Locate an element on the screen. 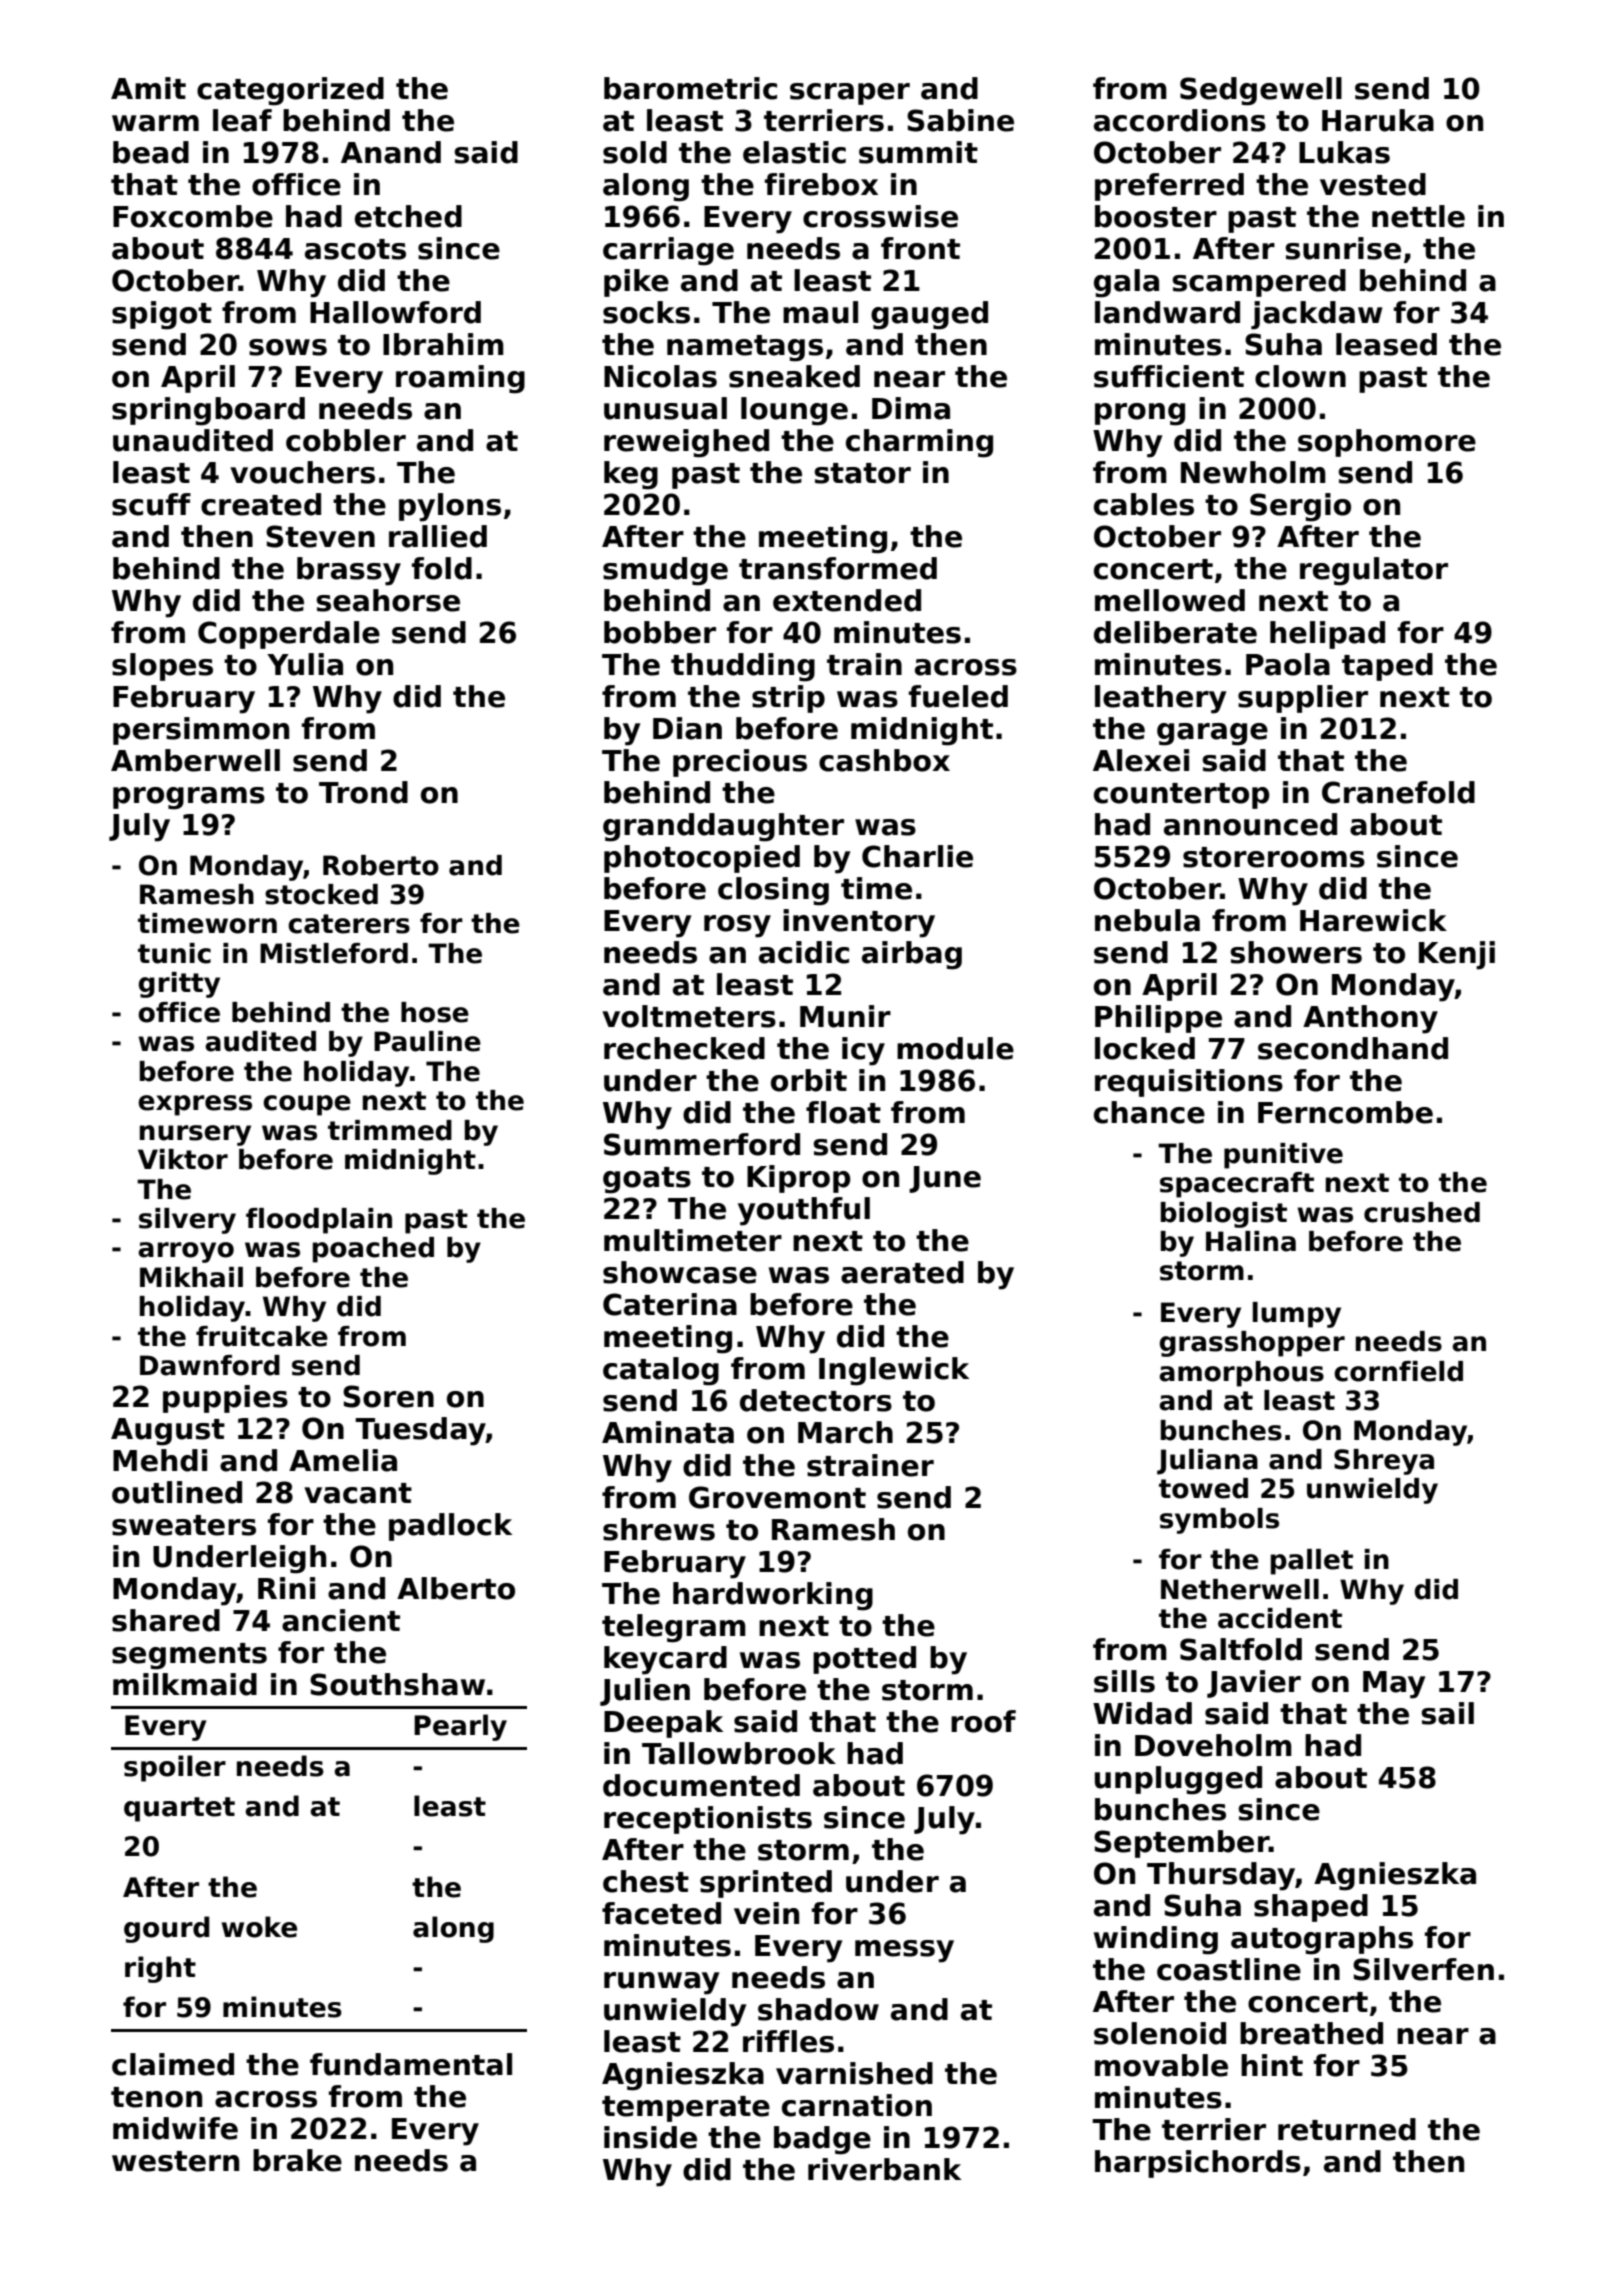  Sabine is located at coordinates (960, 120).
